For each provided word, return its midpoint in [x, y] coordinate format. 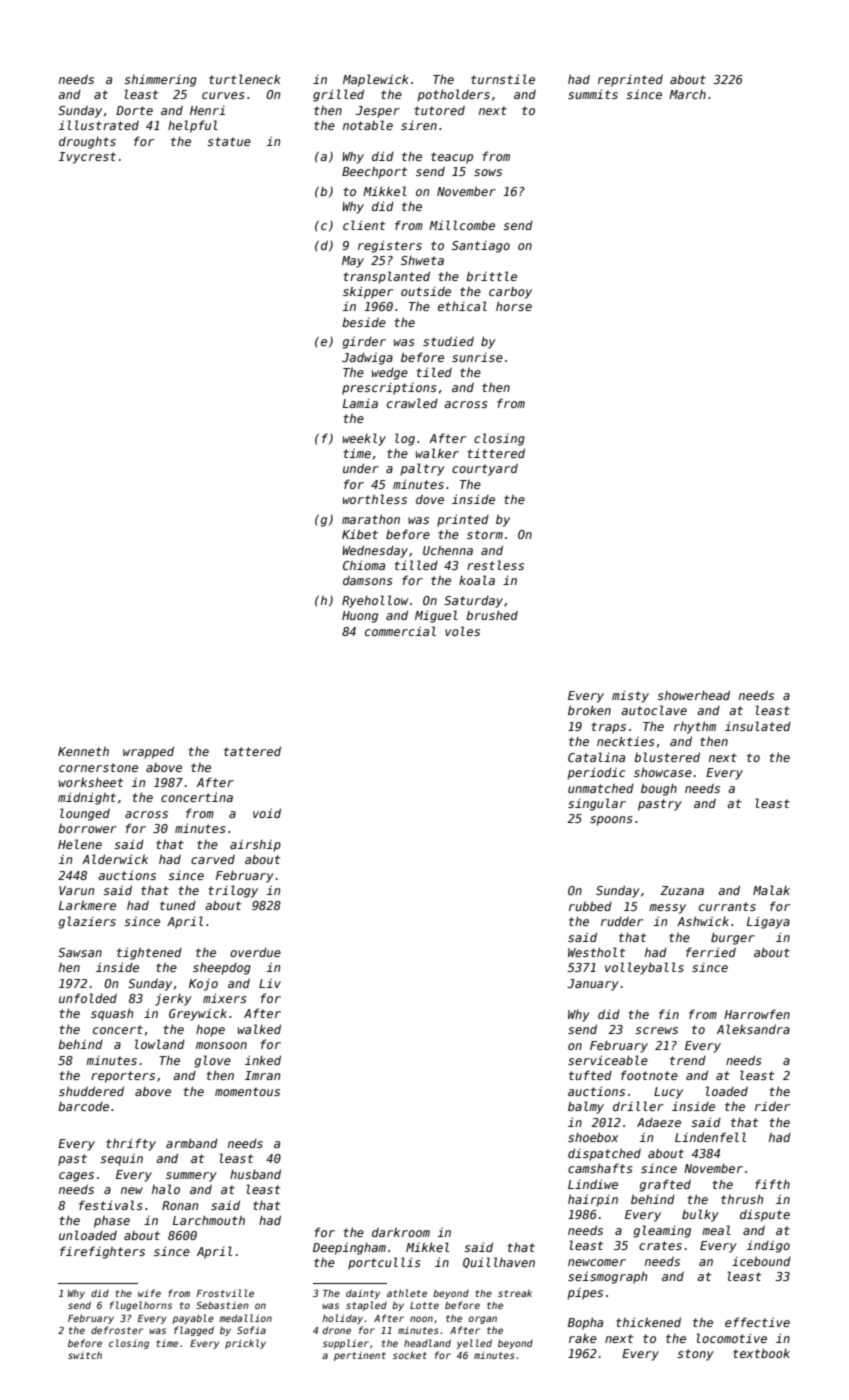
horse [514, 306]
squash [112, 1014]
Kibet [360, 534]
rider [772, 1106]
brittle [491, 276]
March [687, 94]
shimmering [160, 80]
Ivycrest [87, 158]
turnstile [503, 79]
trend [688, 1060]
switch [85, 1355]
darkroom [401, 1232]
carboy [510, 293]
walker [437, 453]
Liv [270, 983]
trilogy [233, 891]
